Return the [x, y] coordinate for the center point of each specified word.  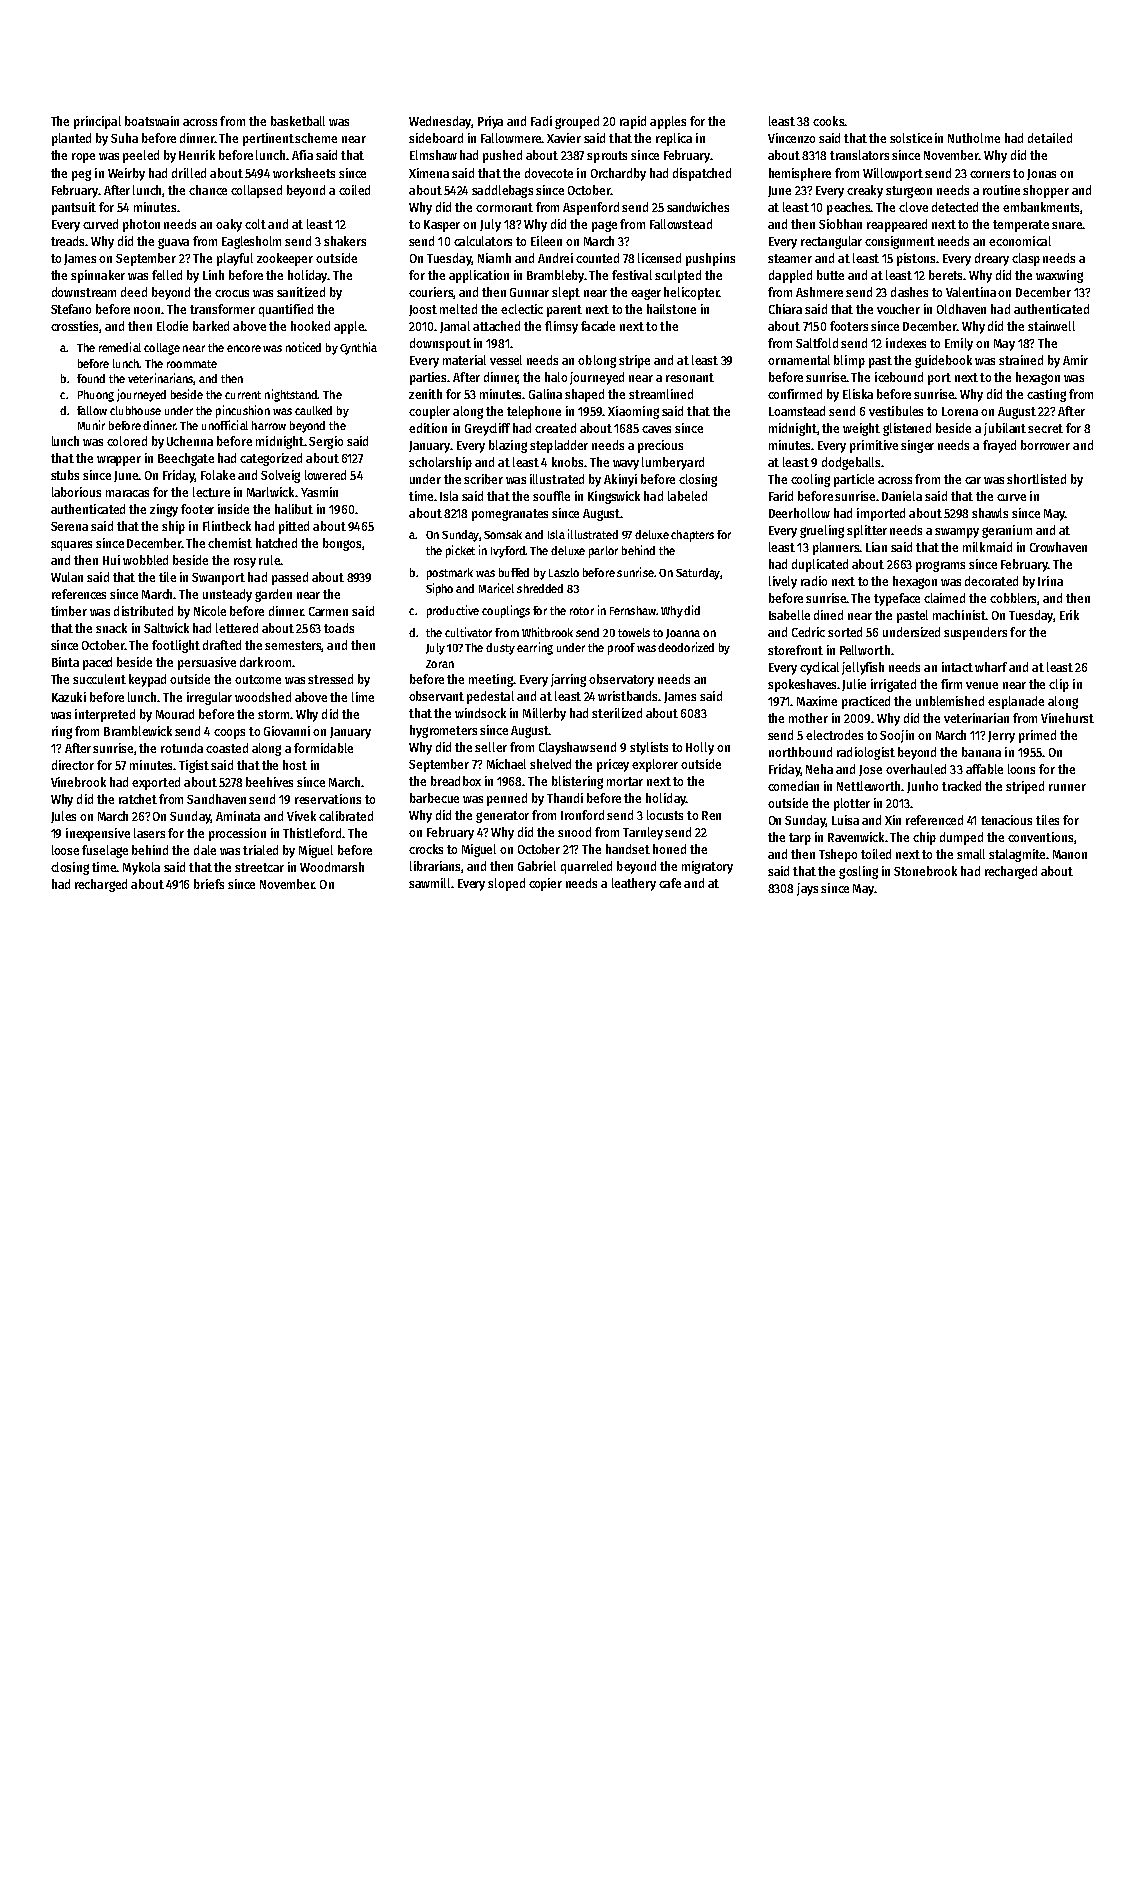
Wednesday [440, 122]
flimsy [561, 327]
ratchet [138, 799]
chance [208, 190]
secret [1045, 428]
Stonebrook [925, 871]
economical [1020, 241]
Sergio [326, 442]
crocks [426, 849]
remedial [120, 347]
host [295, 765]
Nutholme [974, 138]
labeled [687, 496]
